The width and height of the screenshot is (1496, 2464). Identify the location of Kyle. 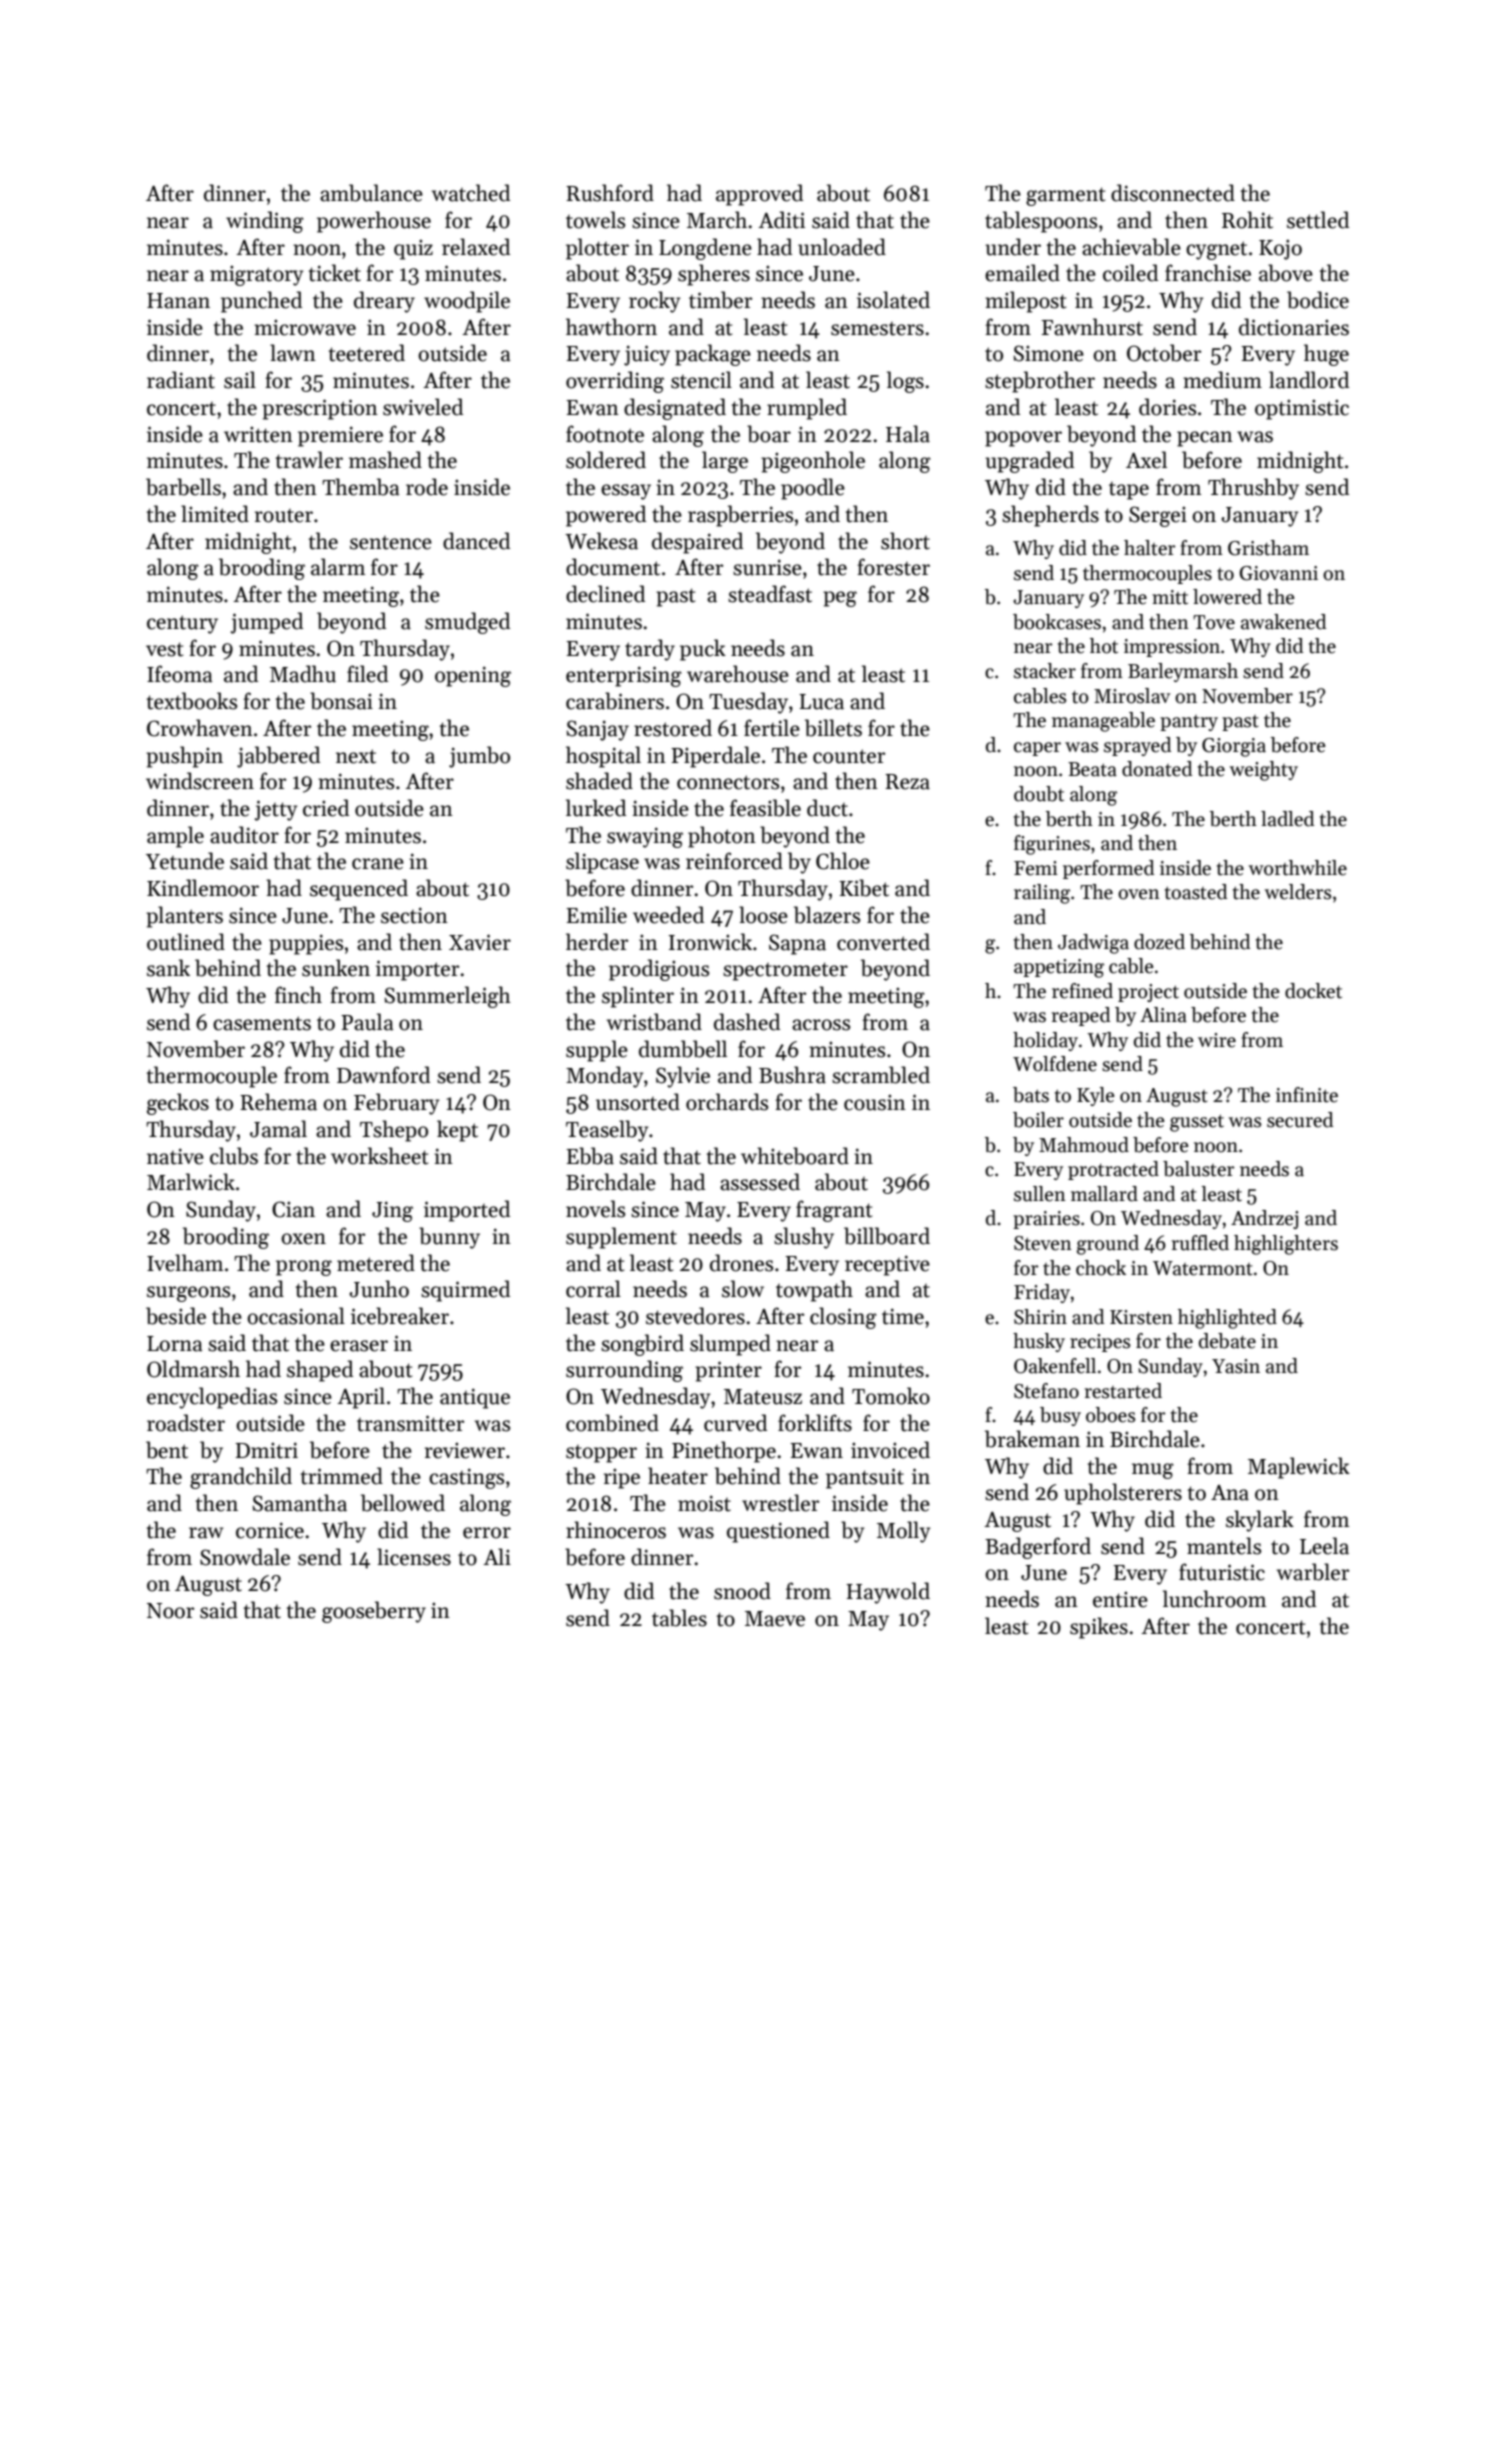
(1096, 1096).
